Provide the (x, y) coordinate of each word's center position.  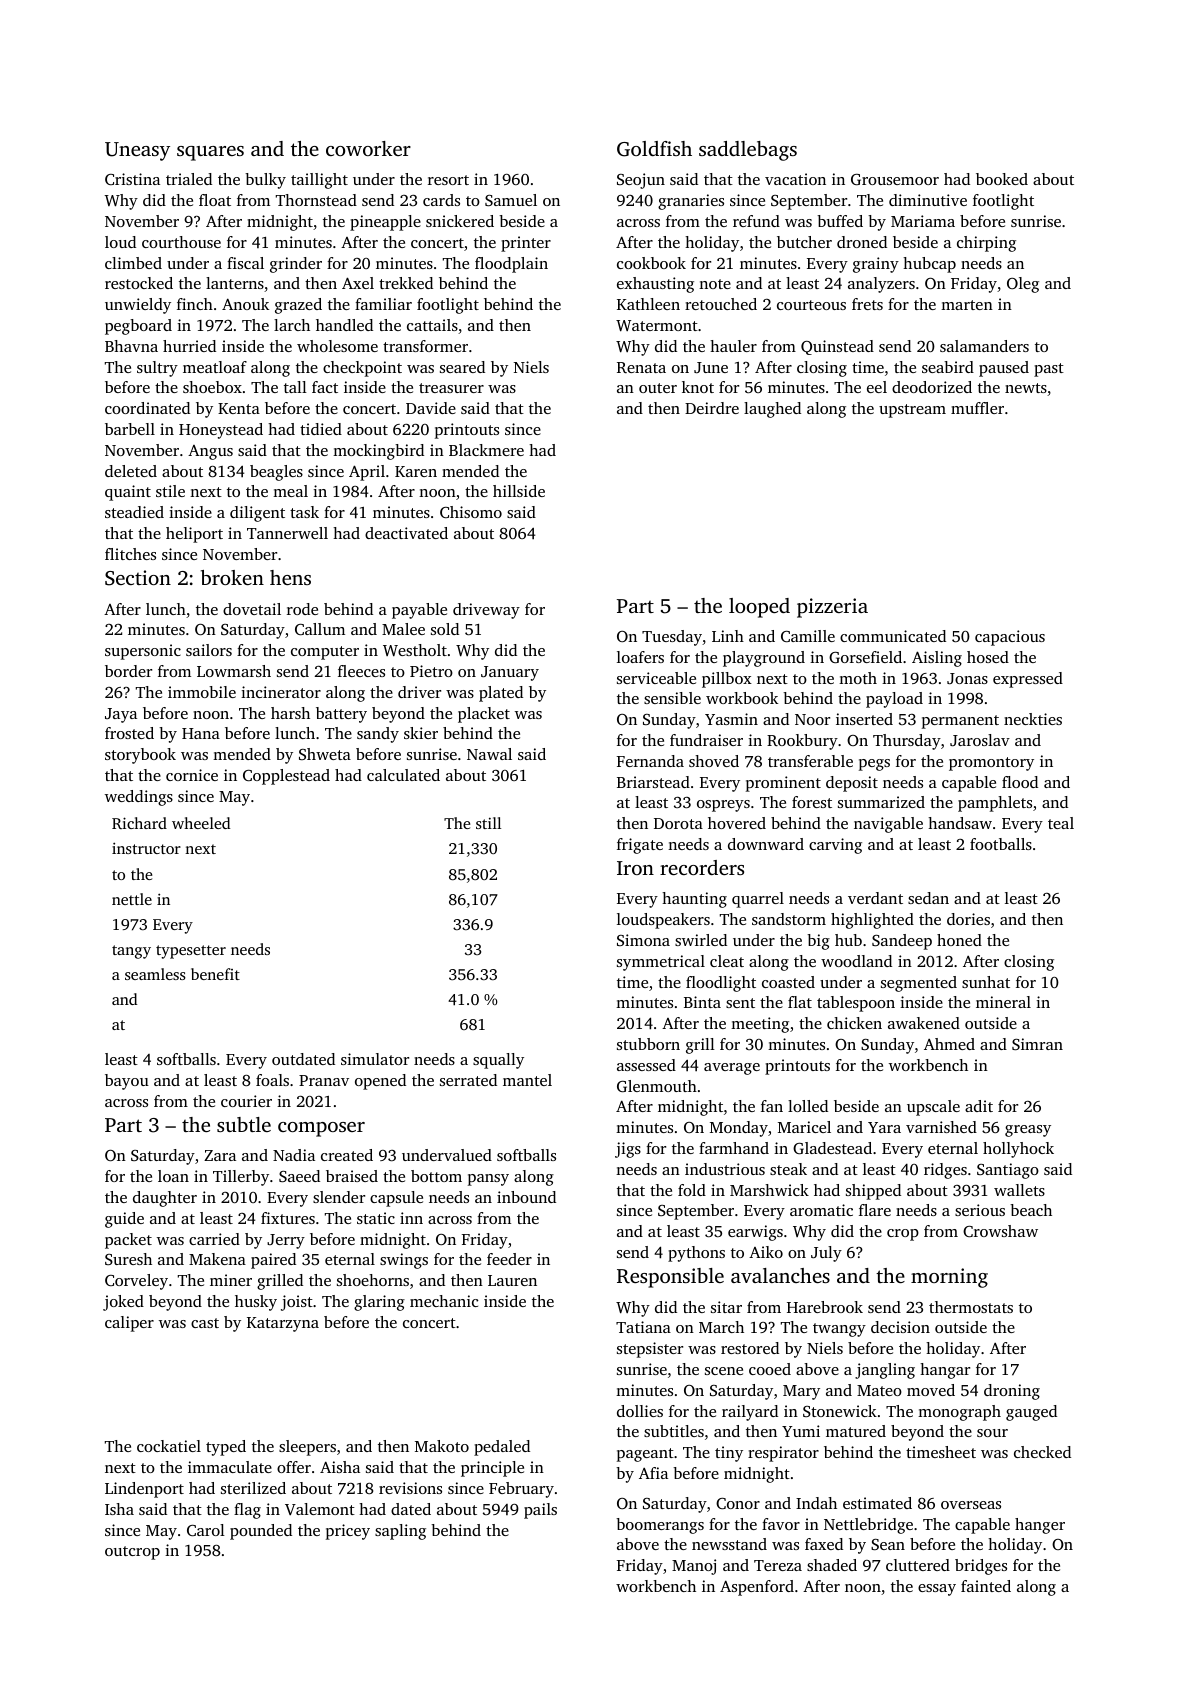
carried (214, 1239)
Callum (320, 629)
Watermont (657, 326)
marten (967, 305)
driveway (486, 611)
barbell (130, 429)
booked (1002, 179)
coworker (368, 148)
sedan (928, 898)
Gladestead (832, 1148)
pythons (696, 1254)
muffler (977, 408)
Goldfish (654, 149)
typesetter (191, 952)
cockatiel (169, 1446)
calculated (403, 775)
